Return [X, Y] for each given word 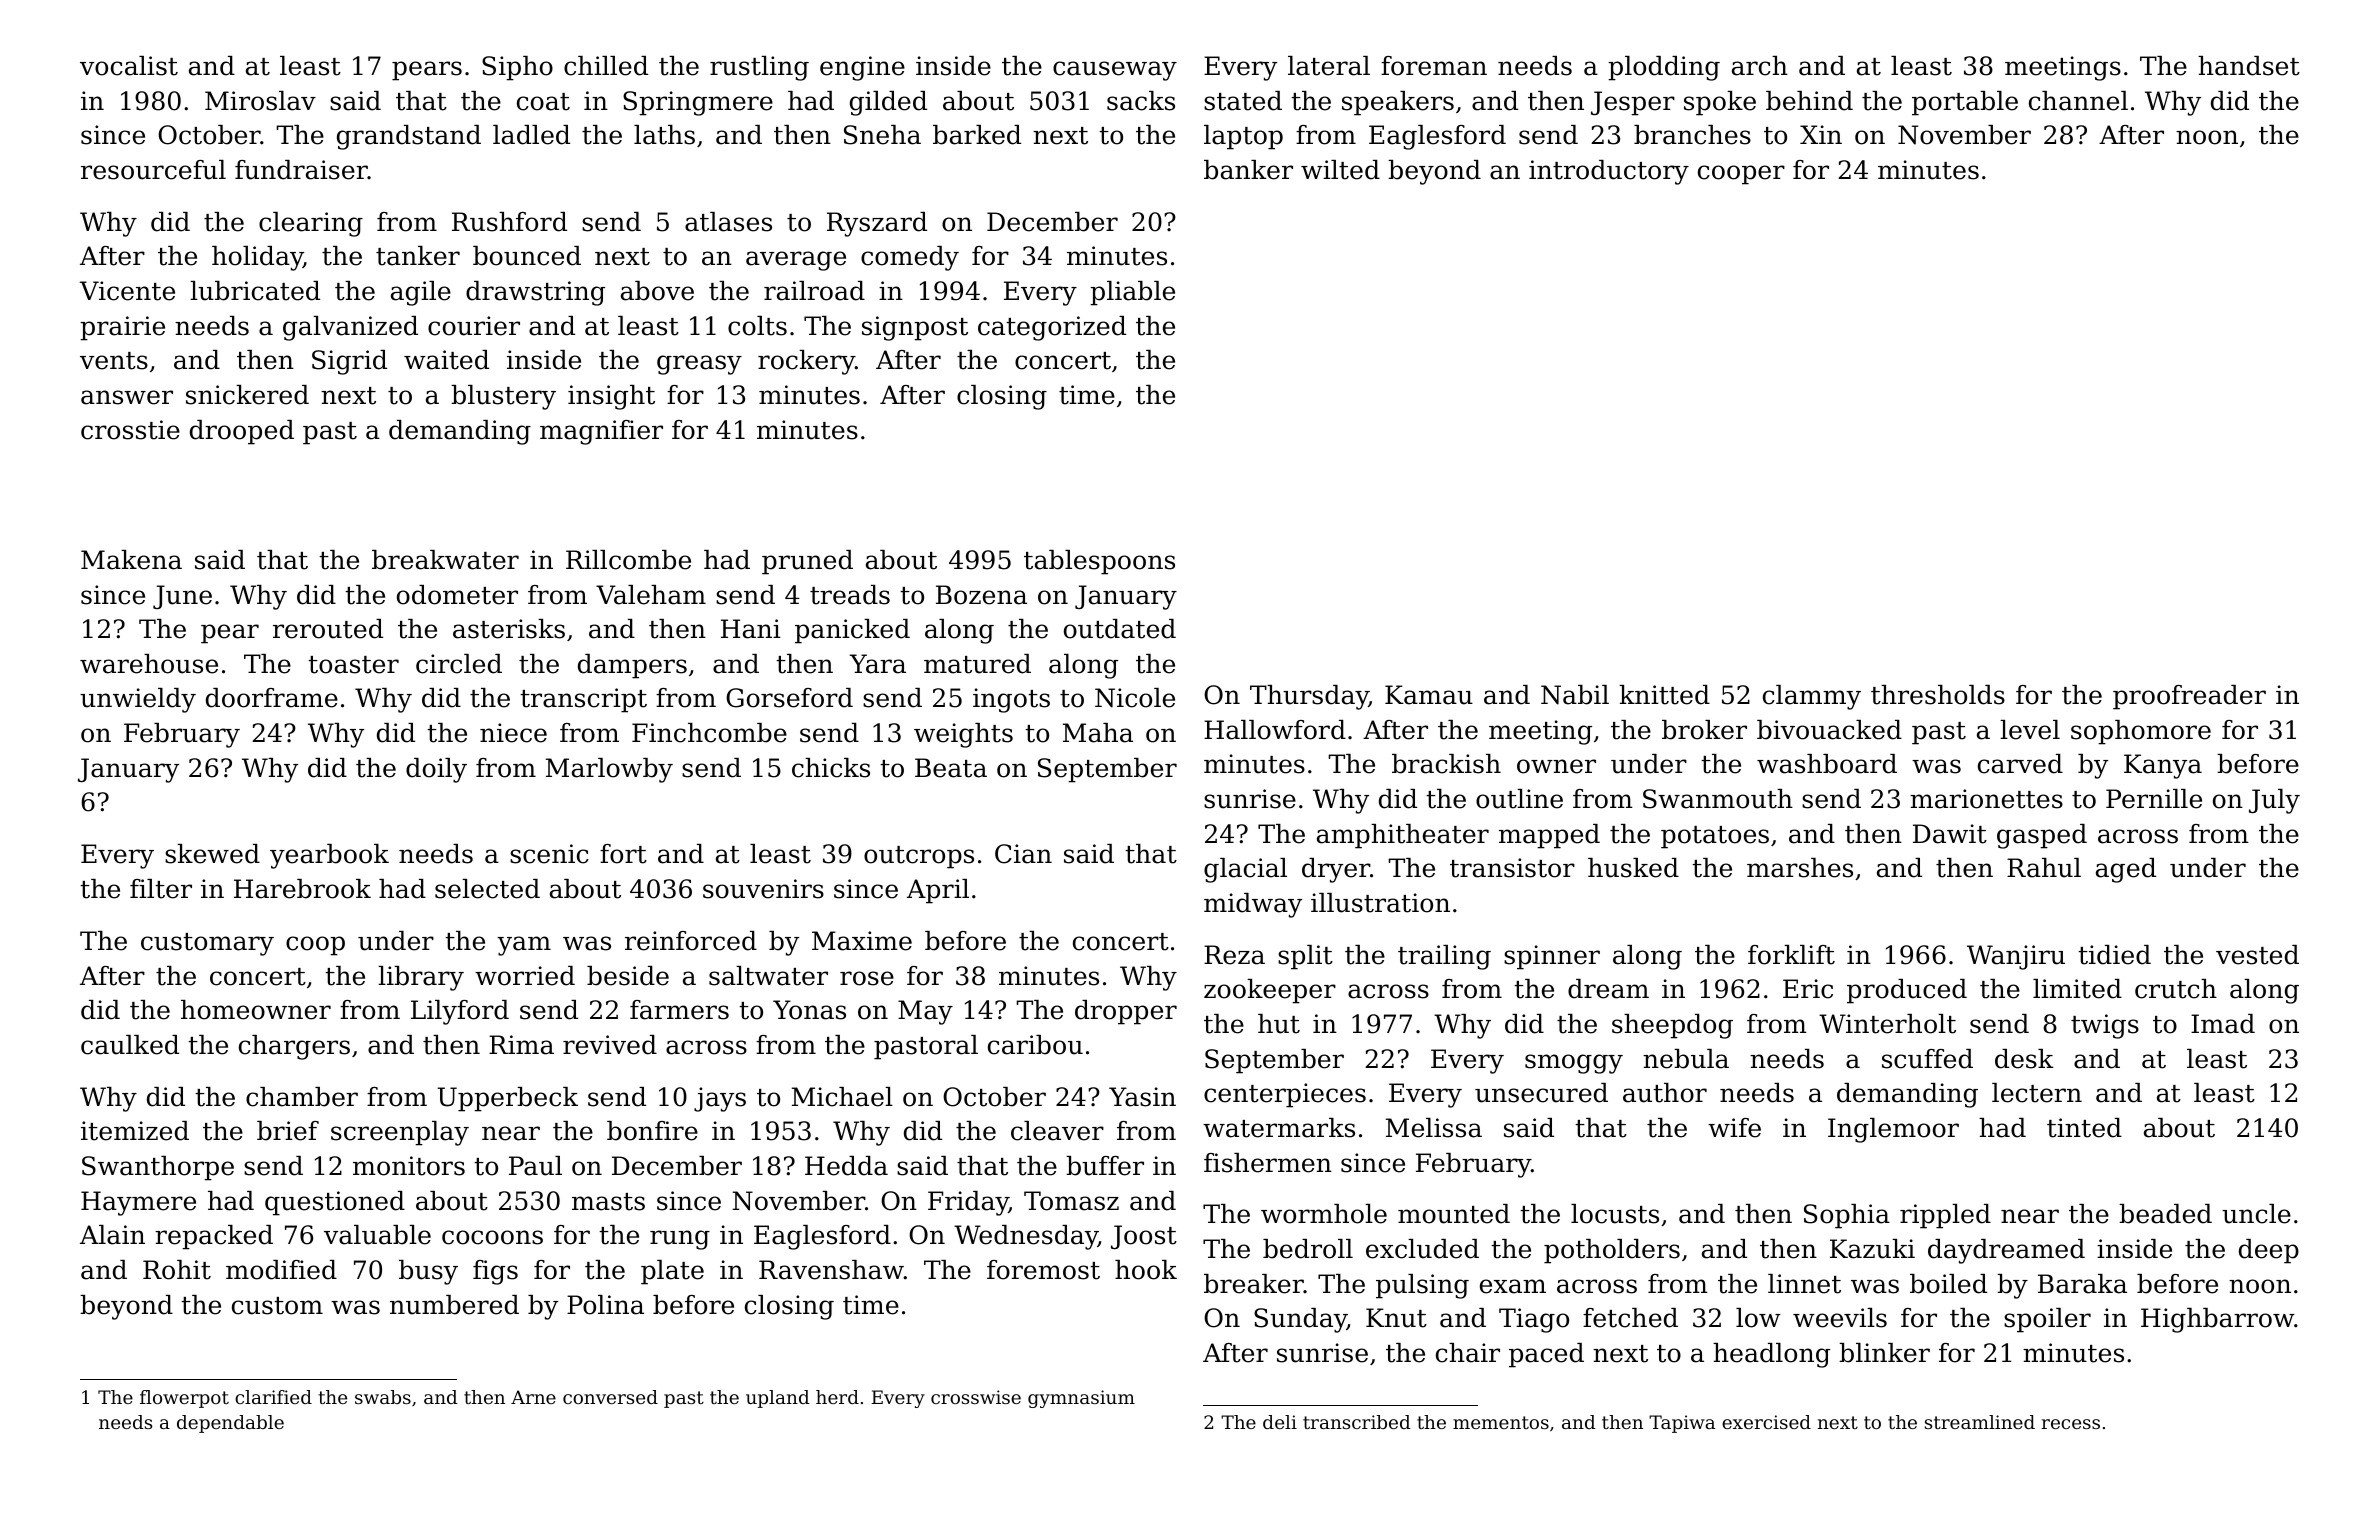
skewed [212, 854]
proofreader [2189, 697]
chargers [294, 1047]
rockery [806, 362]
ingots [1011, 700]
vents [114, 361]
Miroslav [260, 101]
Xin [1821, 134]
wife [1734, 1128]
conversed [610, 1397]
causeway [1115, 71]
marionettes [1986, 799]
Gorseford [789, 698]
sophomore [2141, 732]
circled [459, 664]
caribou [1035, 1045]
